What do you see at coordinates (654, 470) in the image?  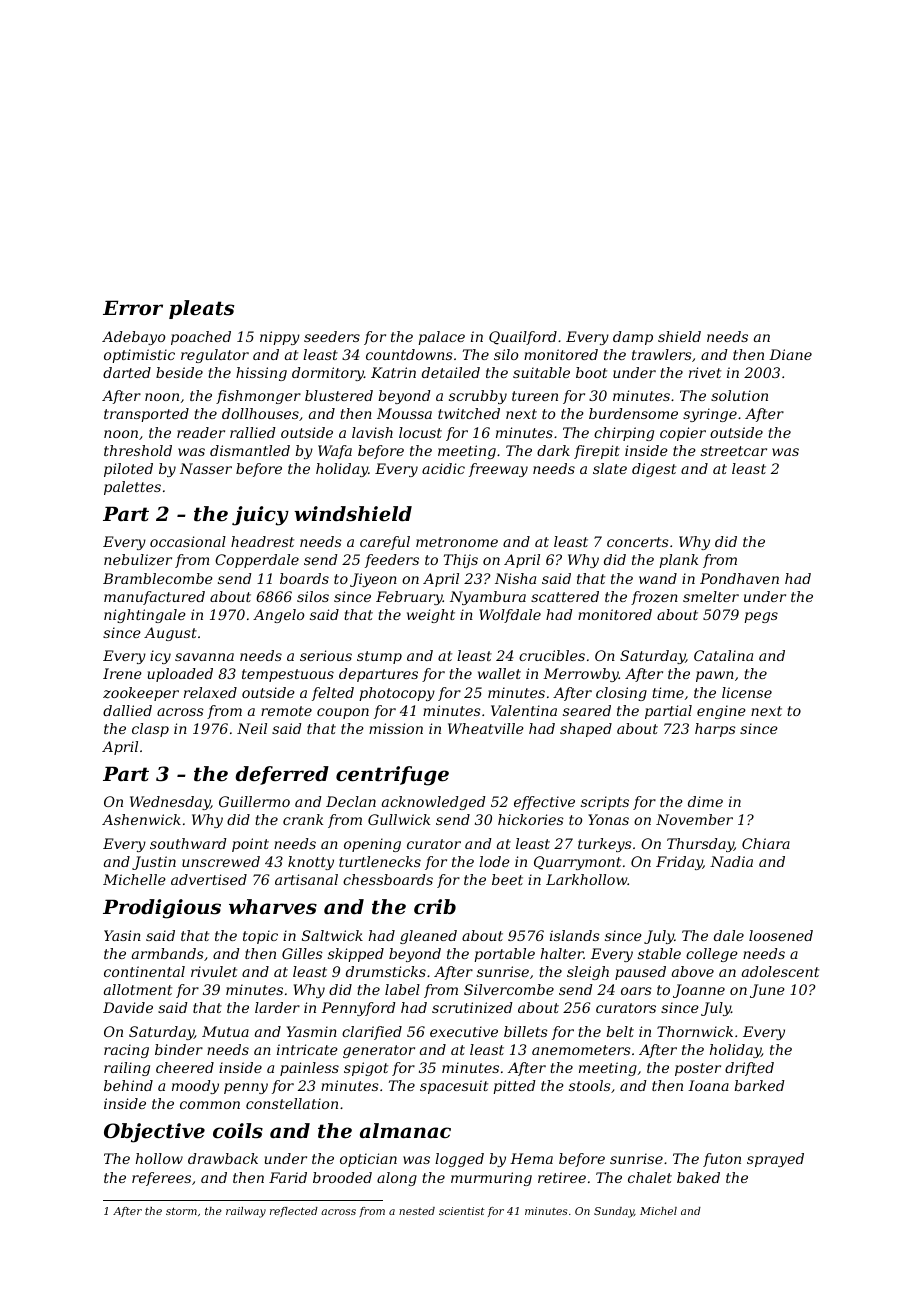 I see `digest` at bounding box center [654, 470].
